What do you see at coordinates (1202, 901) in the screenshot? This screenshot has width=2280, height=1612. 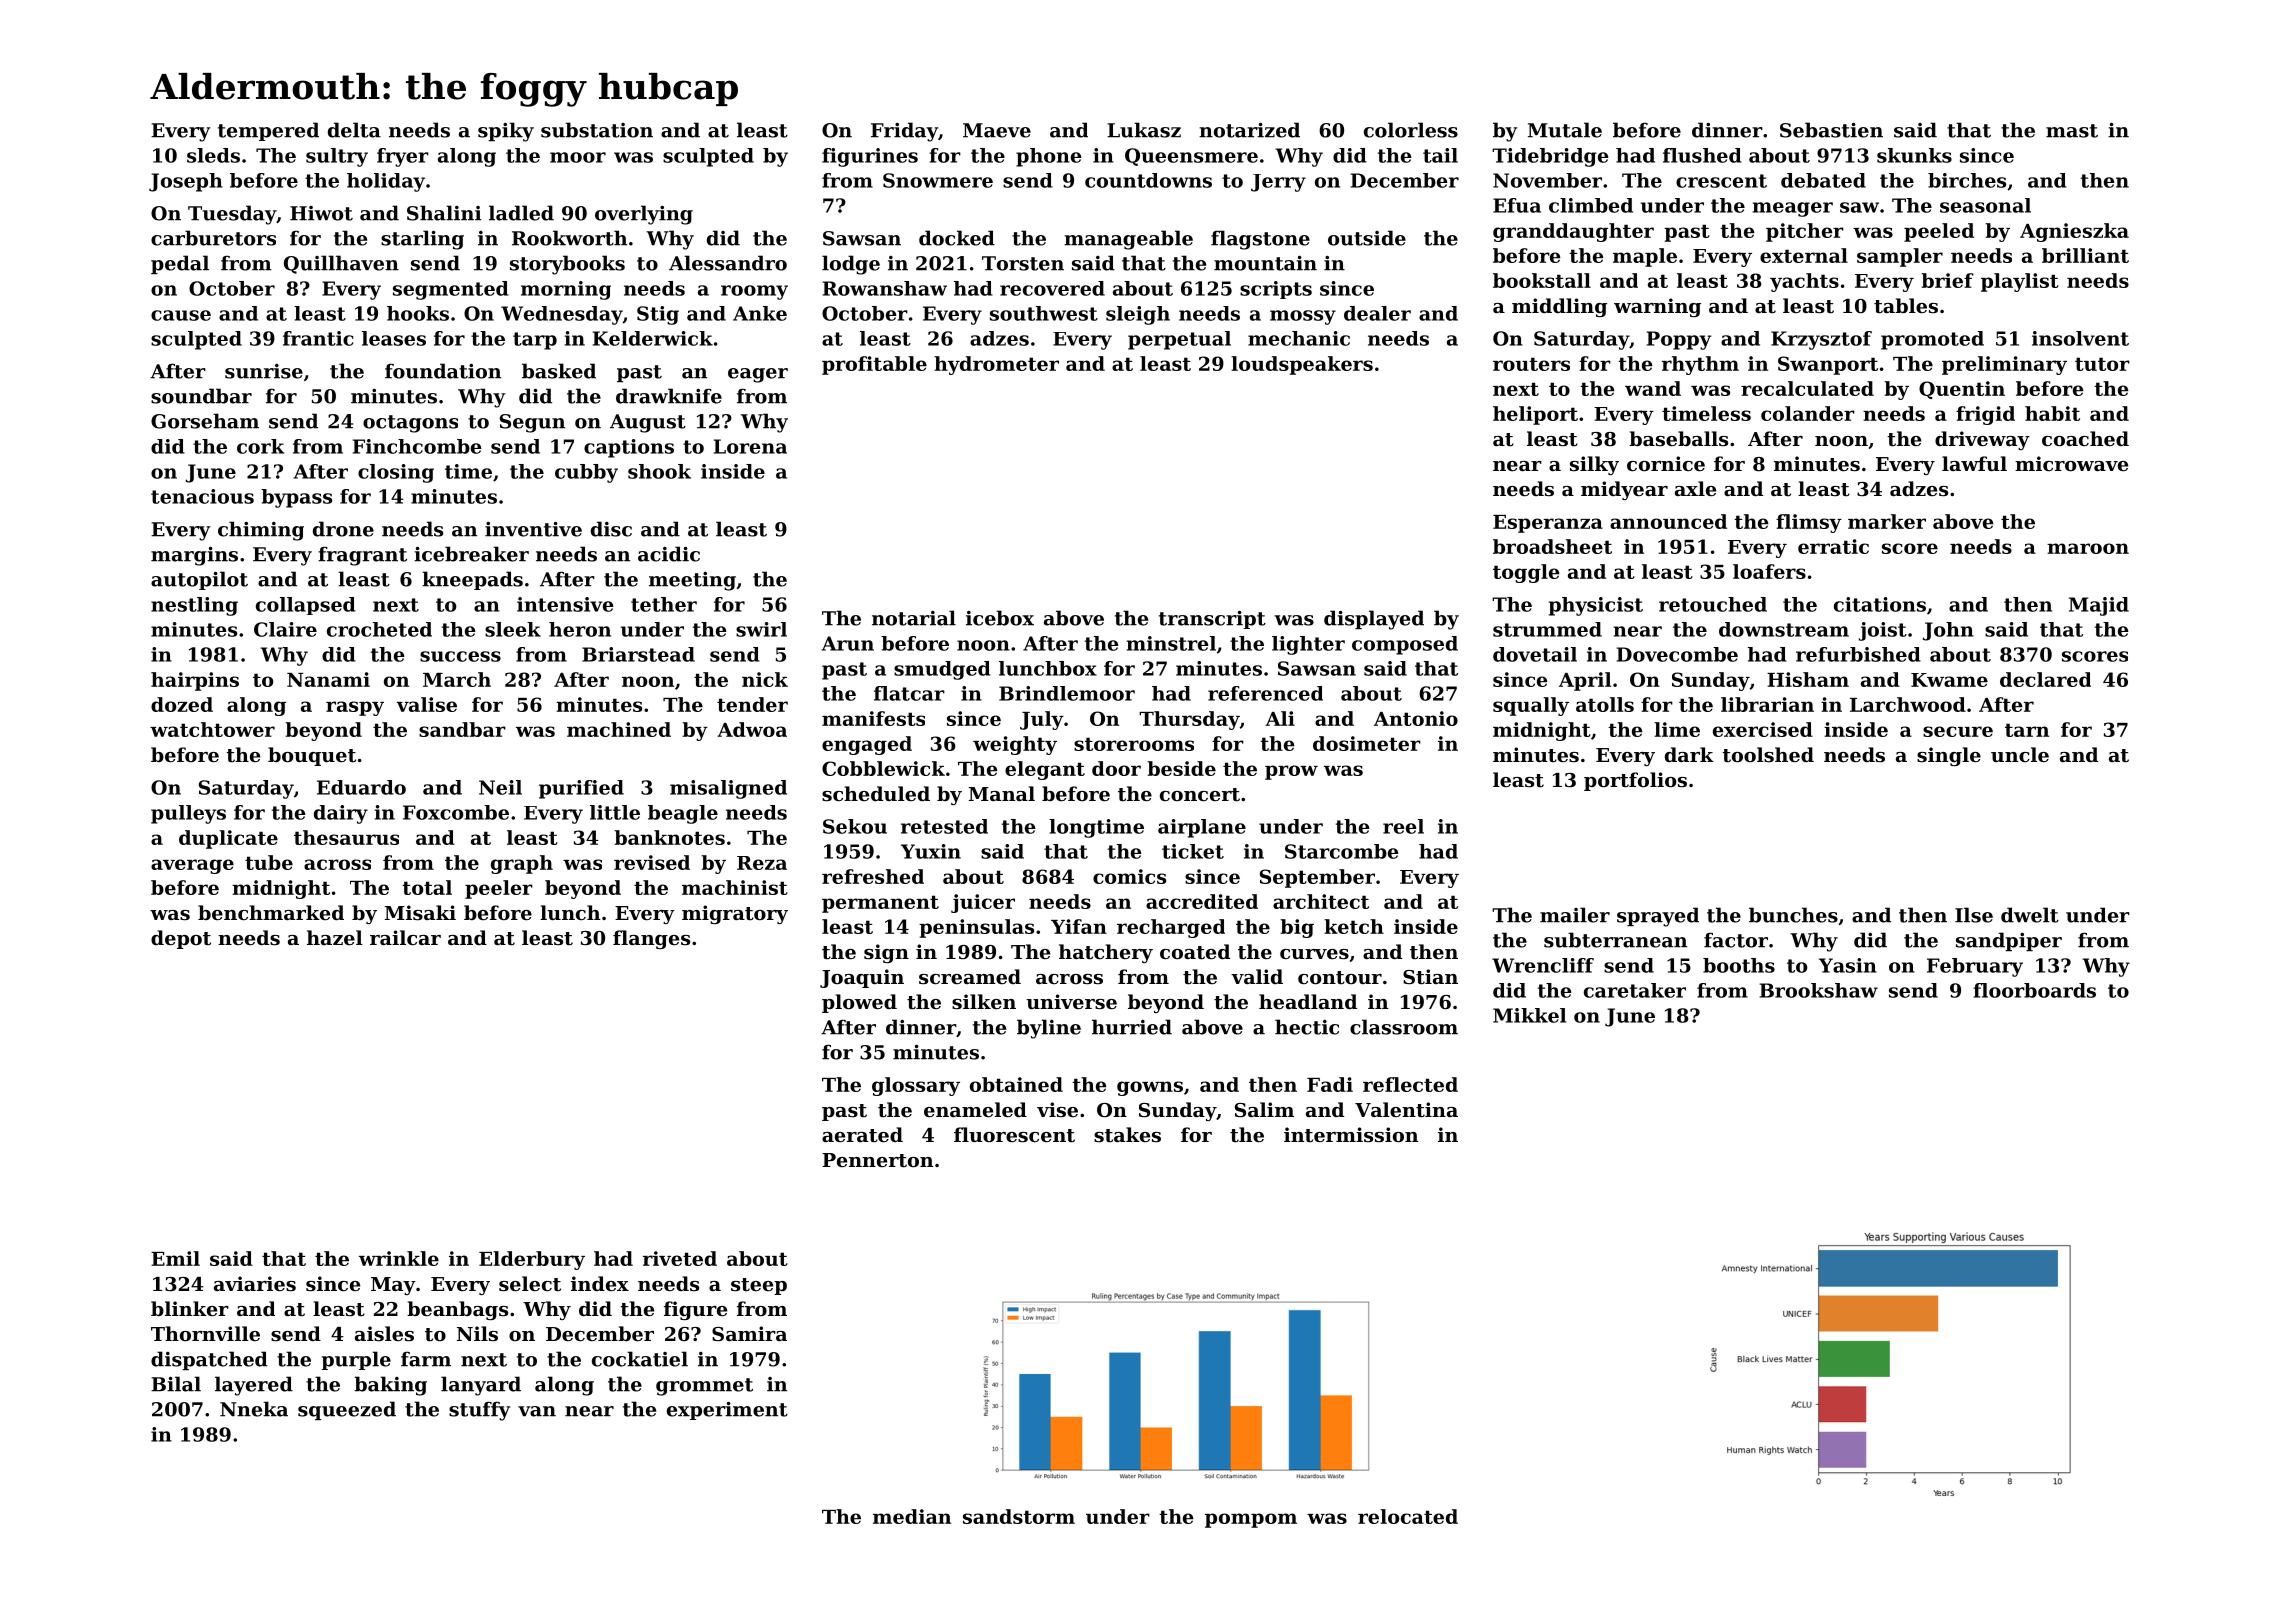 I see `accredited` at bounding box center [1202, 901].
